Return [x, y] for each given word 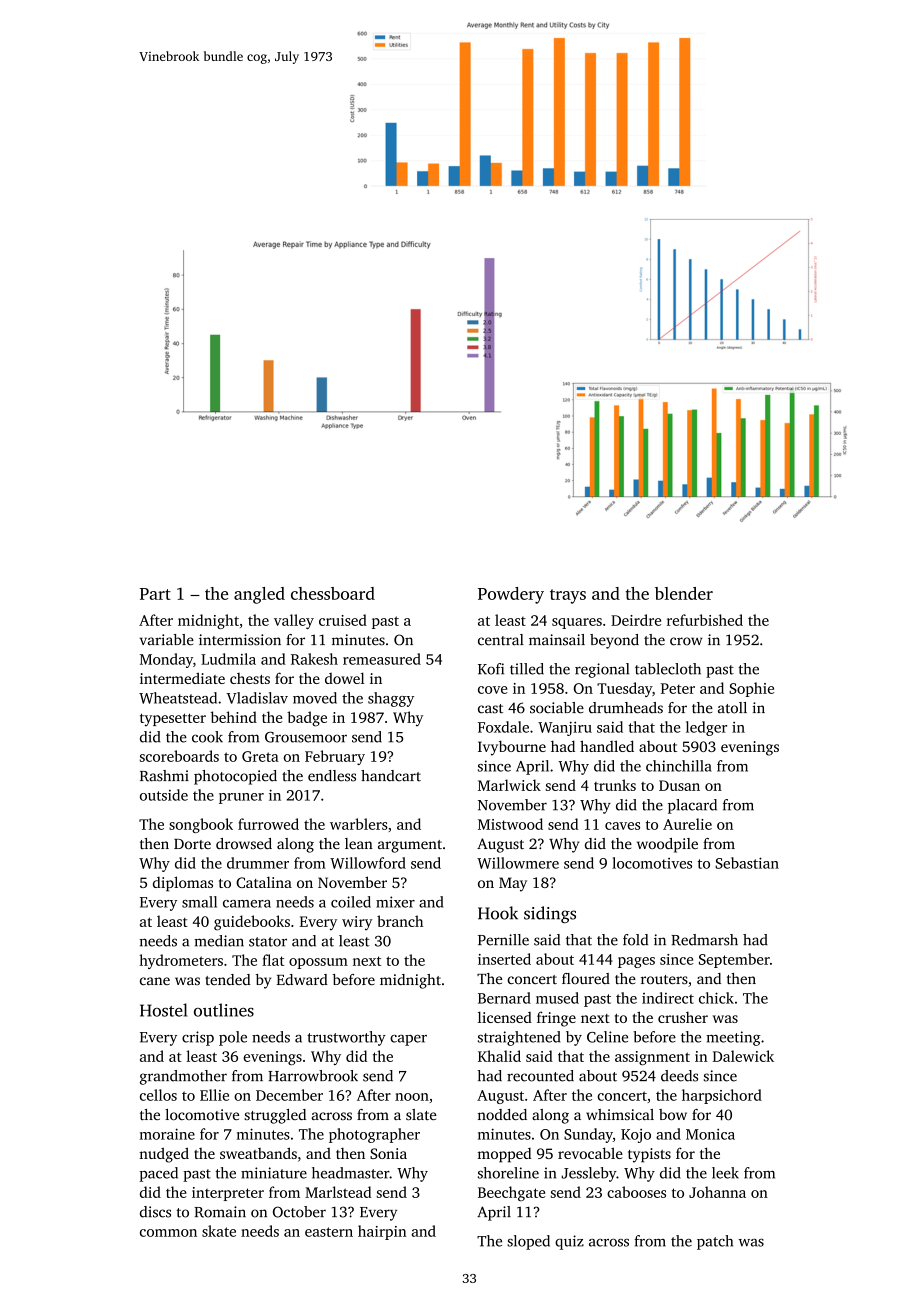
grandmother [183, 1077]
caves [622, 826]
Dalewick [743, 1056]
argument [410, 846]
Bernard [504, 998]
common [168, 1233]
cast [490, 709]
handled [607, 746]
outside [164, 795]
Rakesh [314, 659]
